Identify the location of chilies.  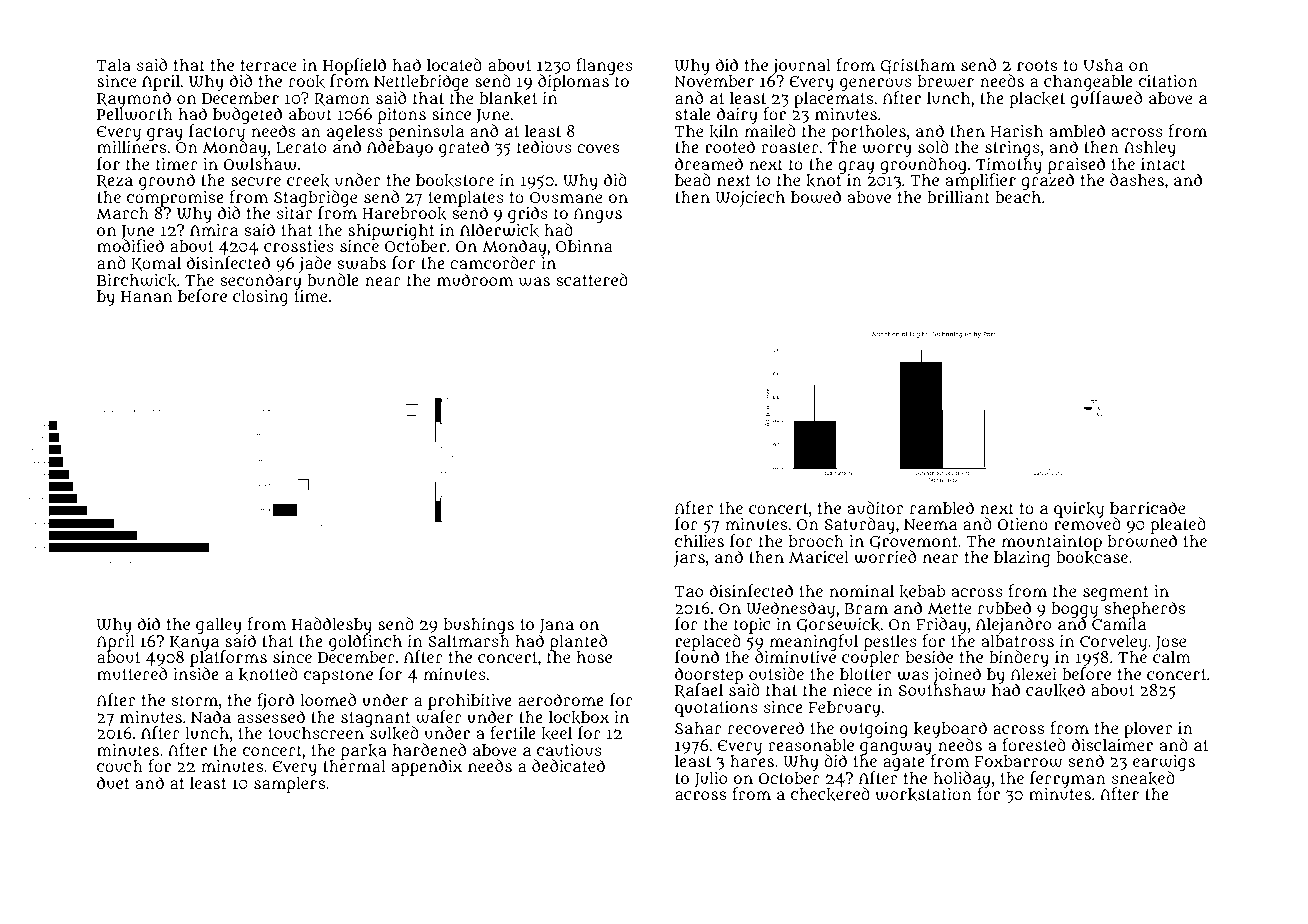
(699, 540).
